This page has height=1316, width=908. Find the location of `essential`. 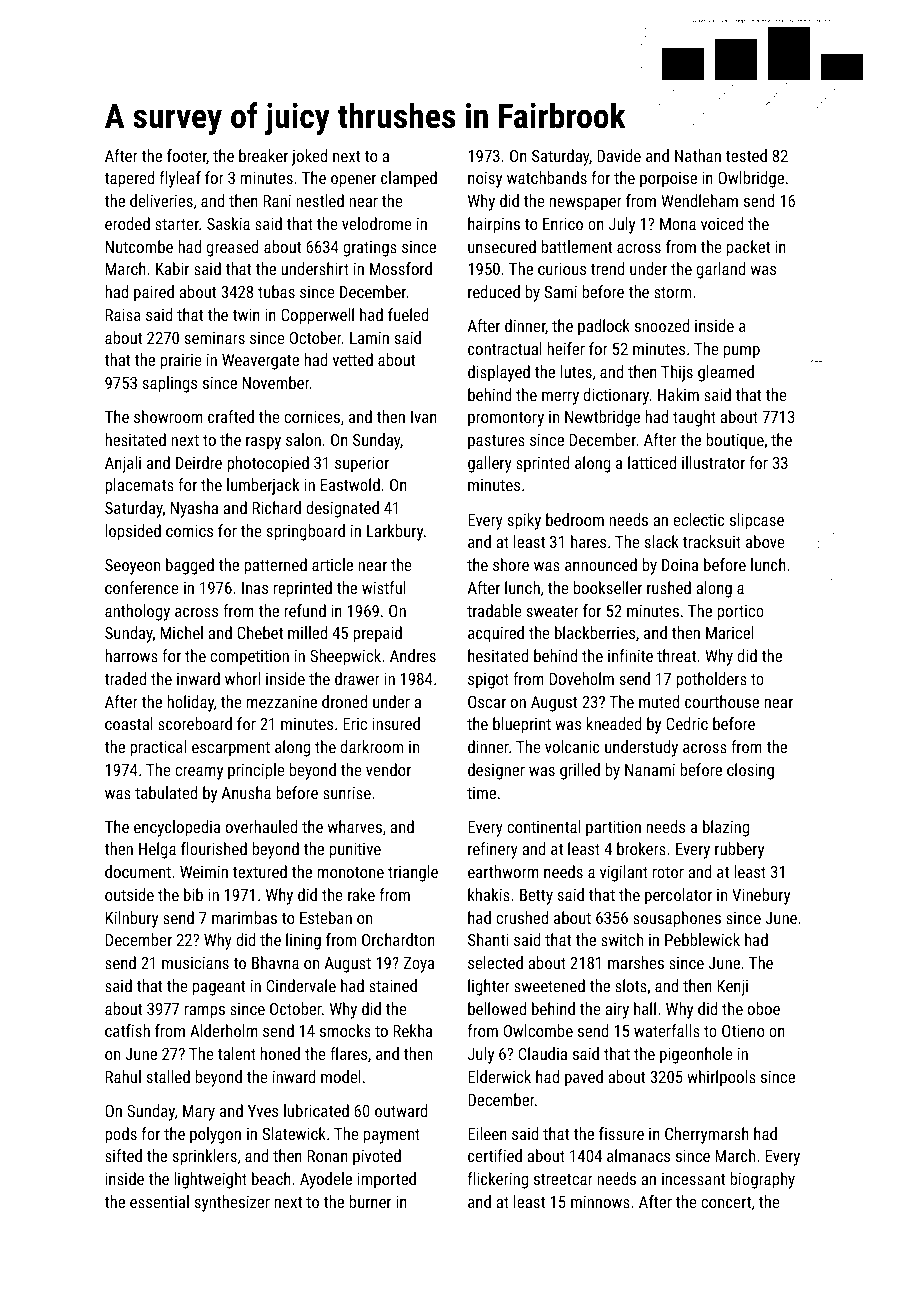

essential is located at coordinates (159, 1201).
